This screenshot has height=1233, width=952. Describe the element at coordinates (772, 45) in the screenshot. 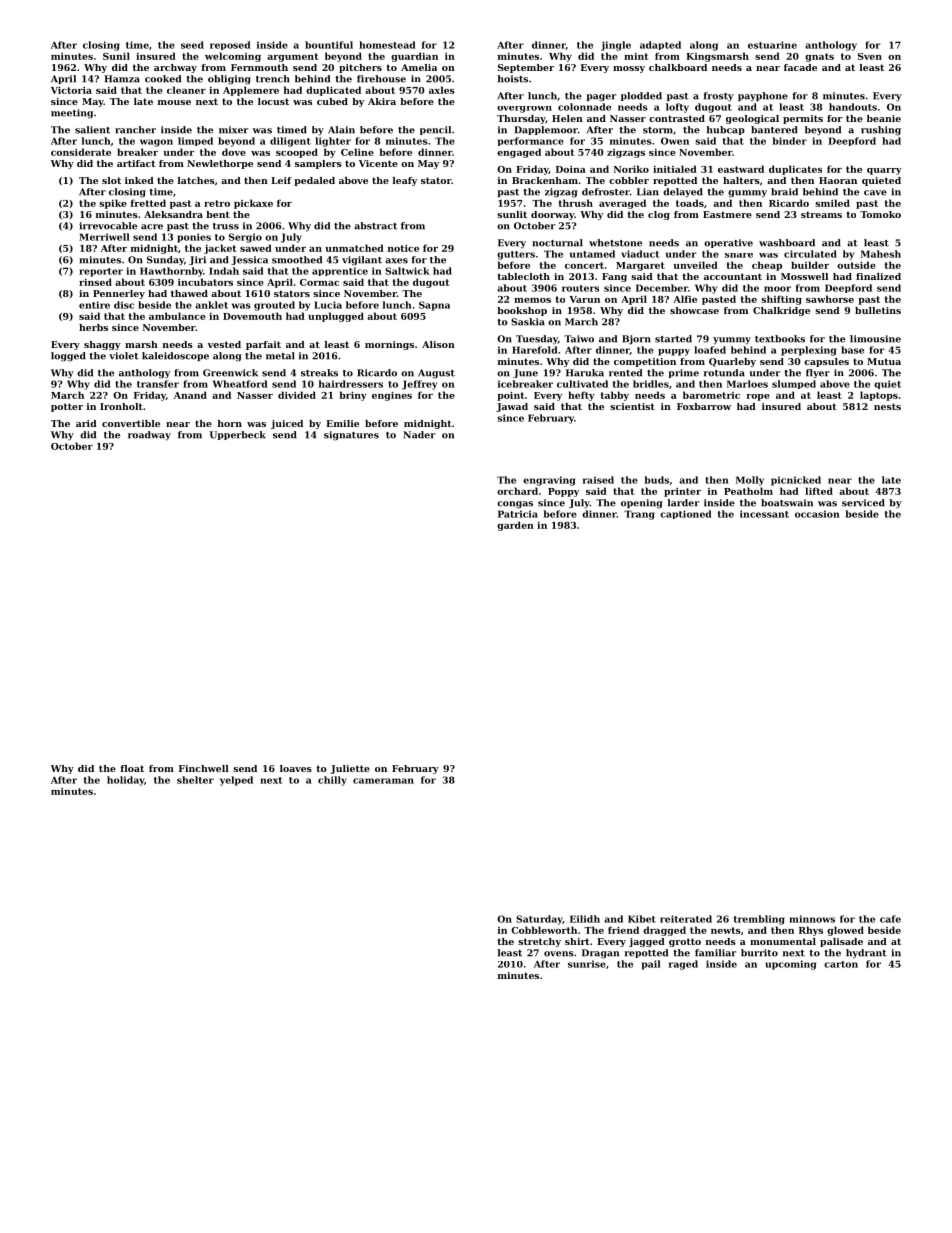

I see `estuarine` at that location.
